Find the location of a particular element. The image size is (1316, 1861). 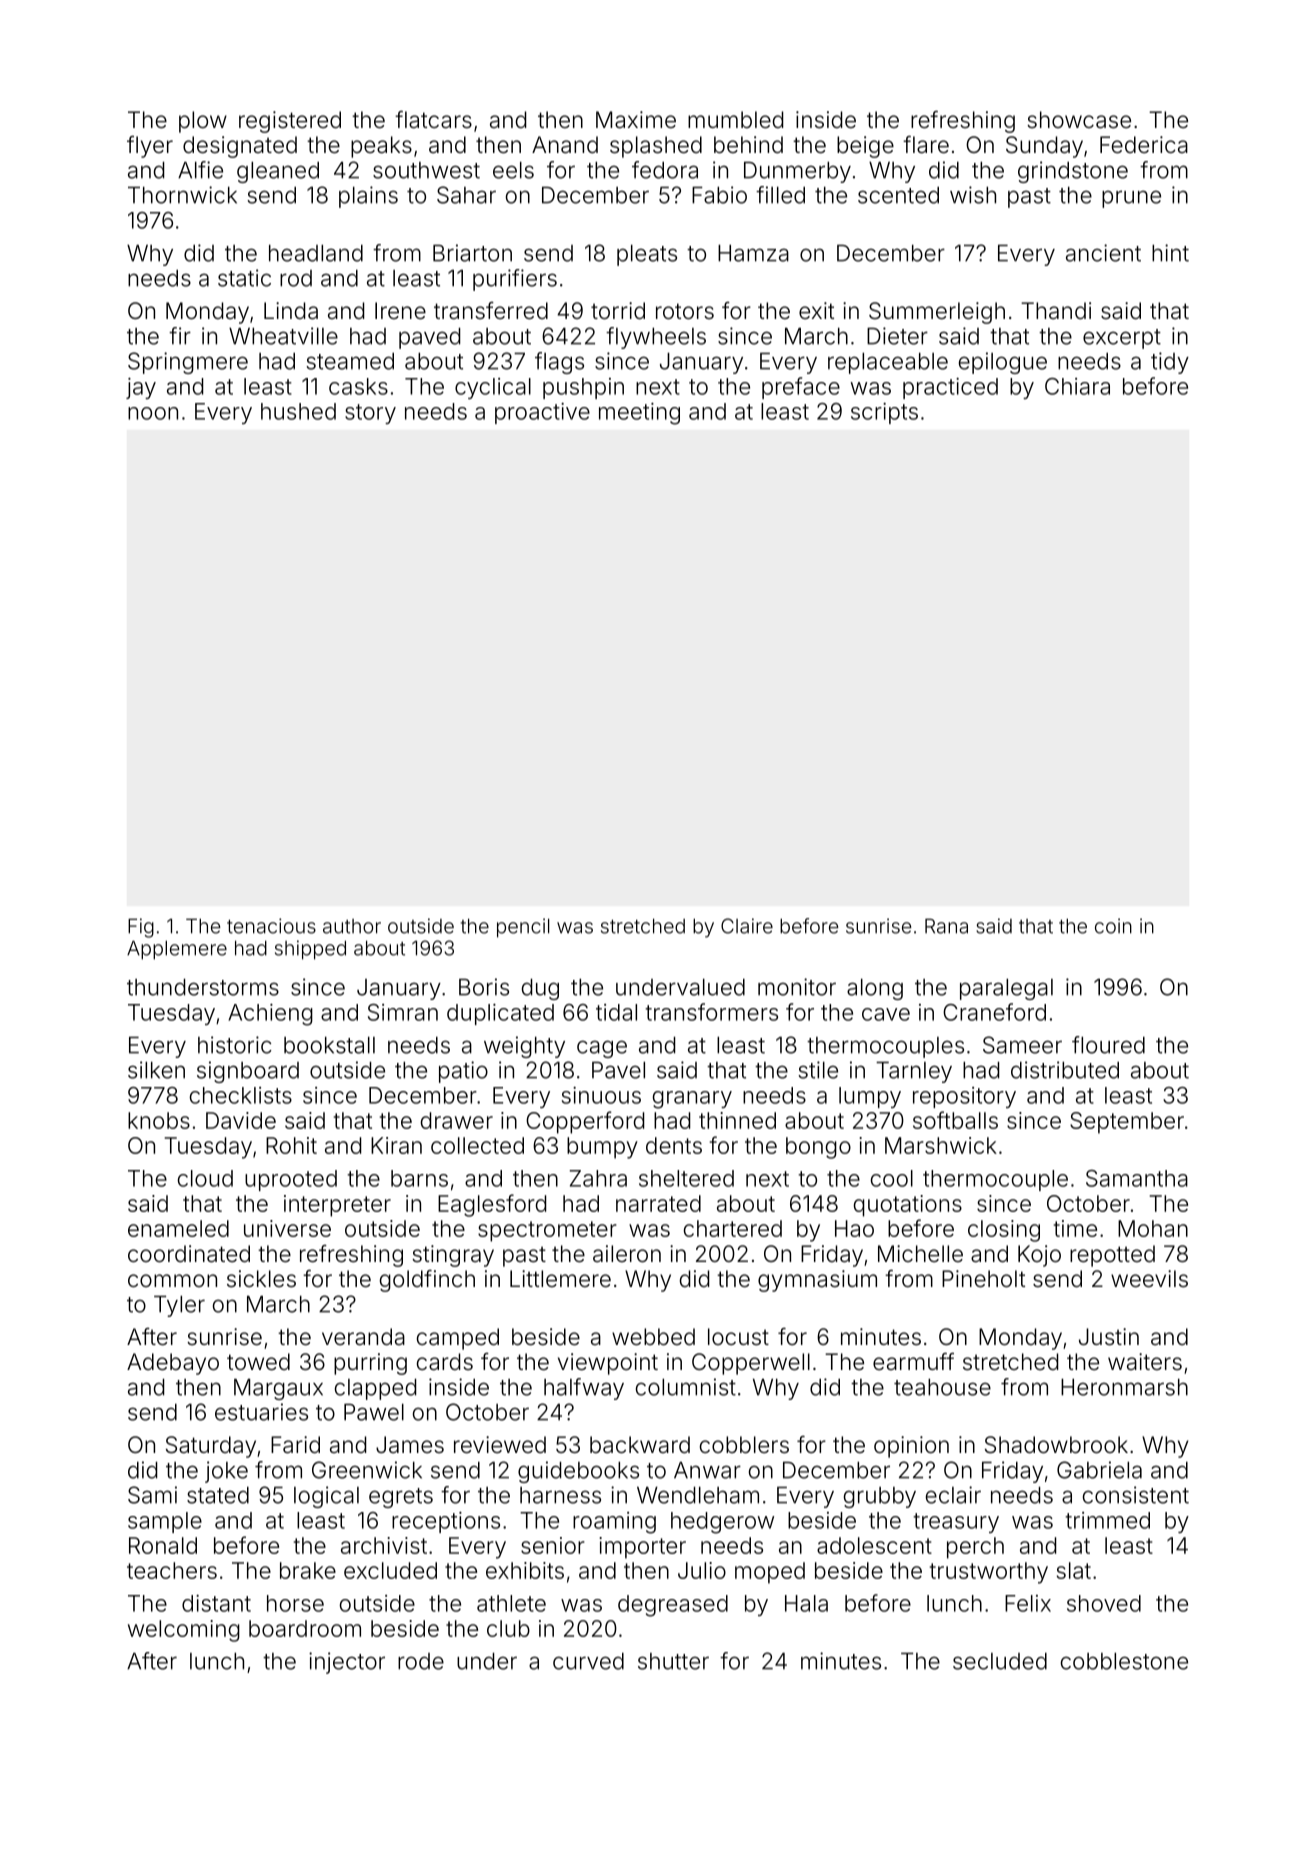

Claire is located at coordinates (747, 926).
